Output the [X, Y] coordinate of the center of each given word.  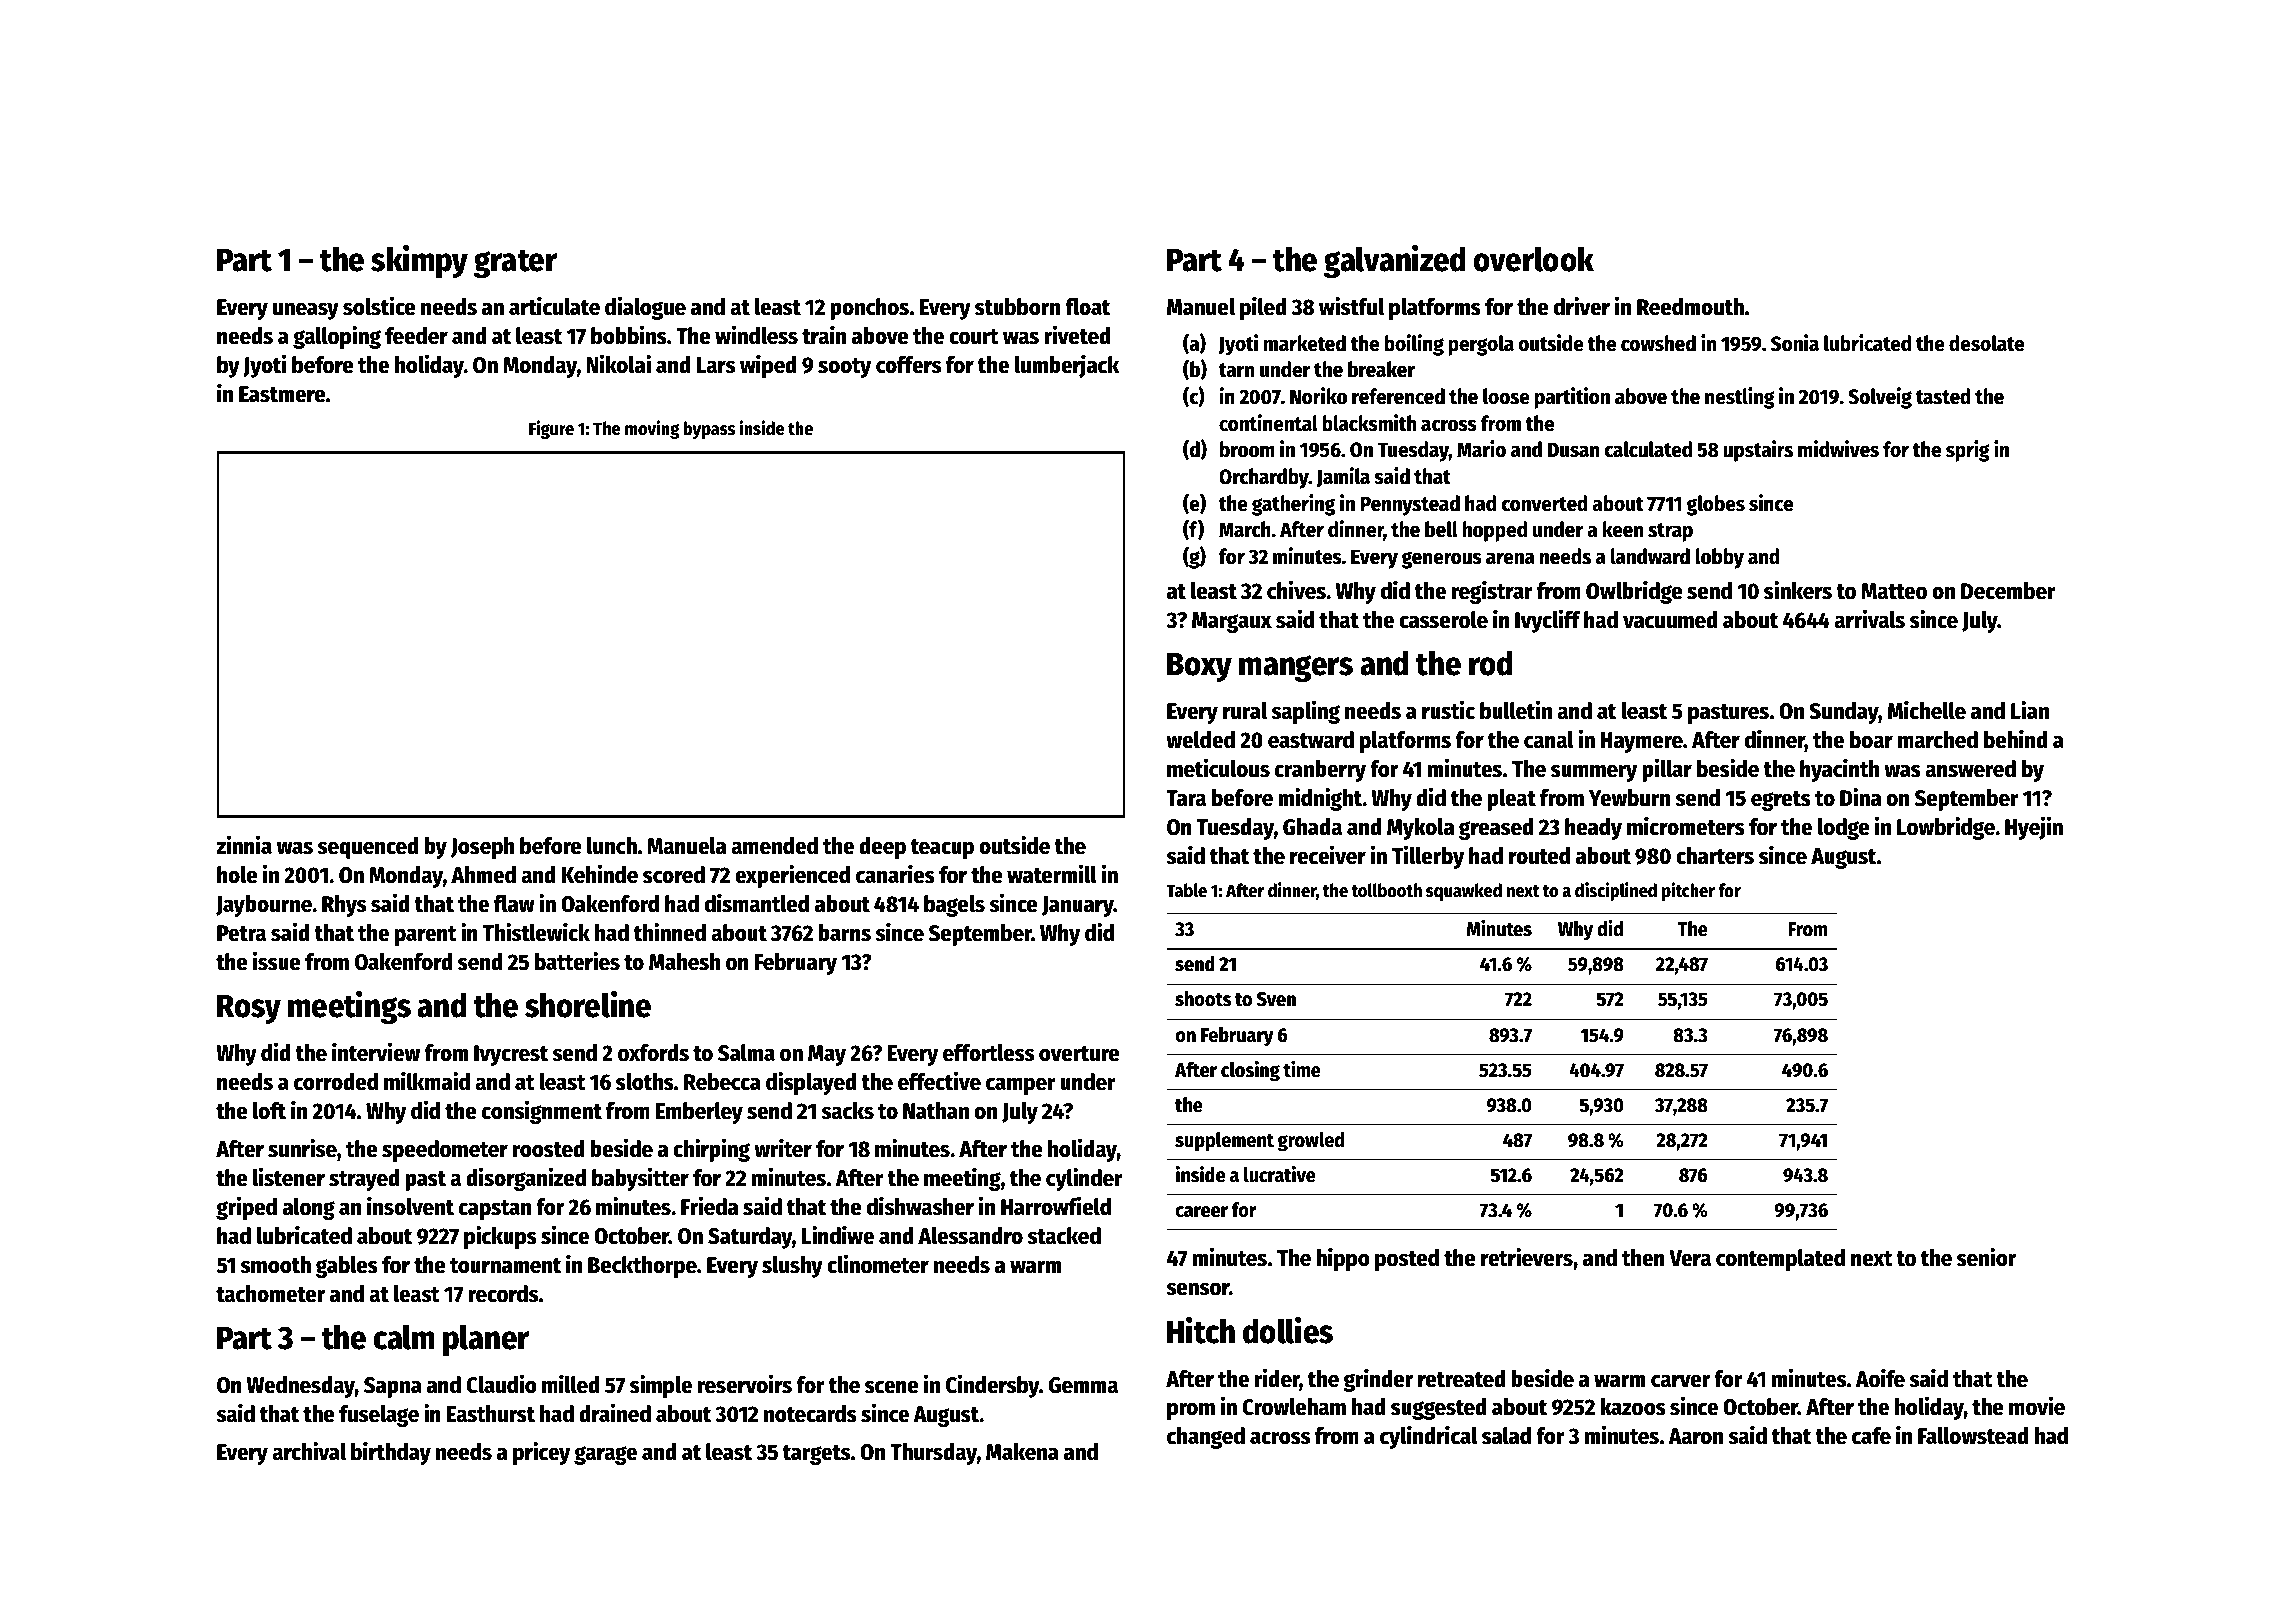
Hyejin [2034, 828]
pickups [500, 1237]
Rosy [249, 1009]
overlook [1533, 259]
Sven [1276, 999]
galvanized [1394, 261]
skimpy [419, 261]
